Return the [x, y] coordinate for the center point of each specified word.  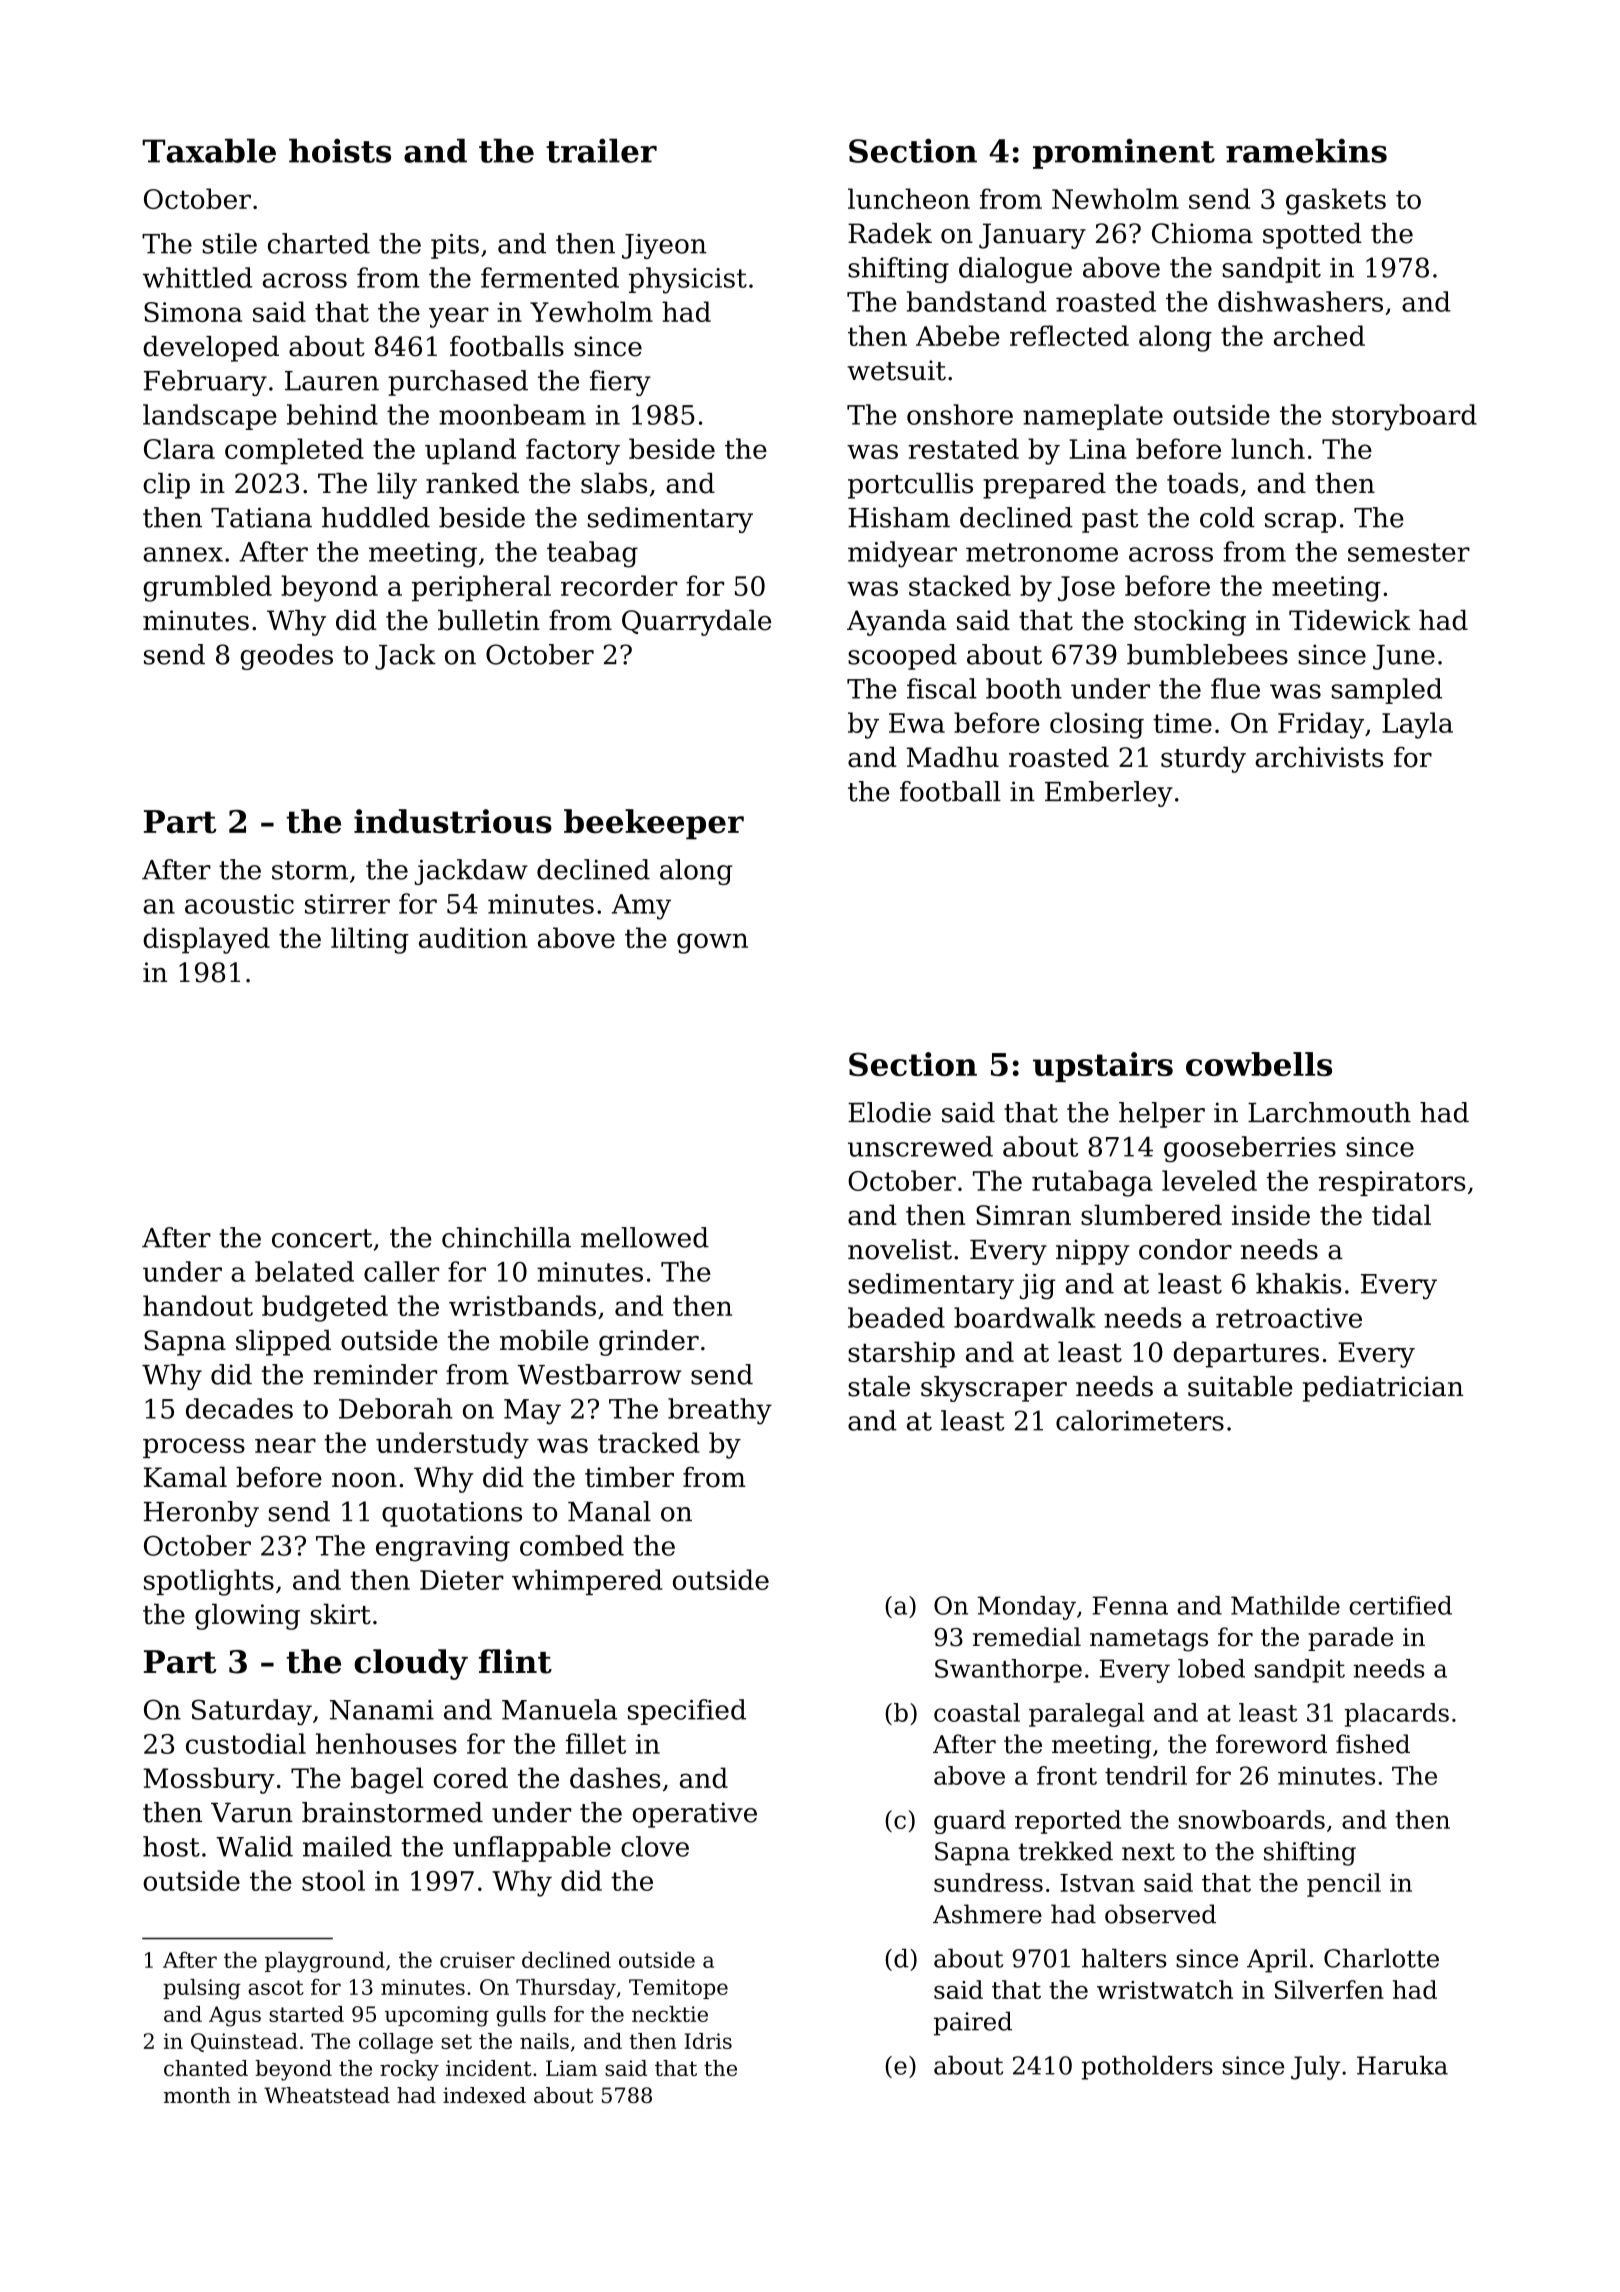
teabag [592, 554]
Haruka [1402, 2065]
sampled [1387, 691]
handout [198, 1305]
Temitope [678, 1989]
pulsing [202, 1989]
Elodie [889, 1112]
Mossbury [209, 1780]
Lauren [332, 381]
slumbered [1151, 1215]
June [1404, 657]
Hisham [899, 517]
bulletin [489, 620]
